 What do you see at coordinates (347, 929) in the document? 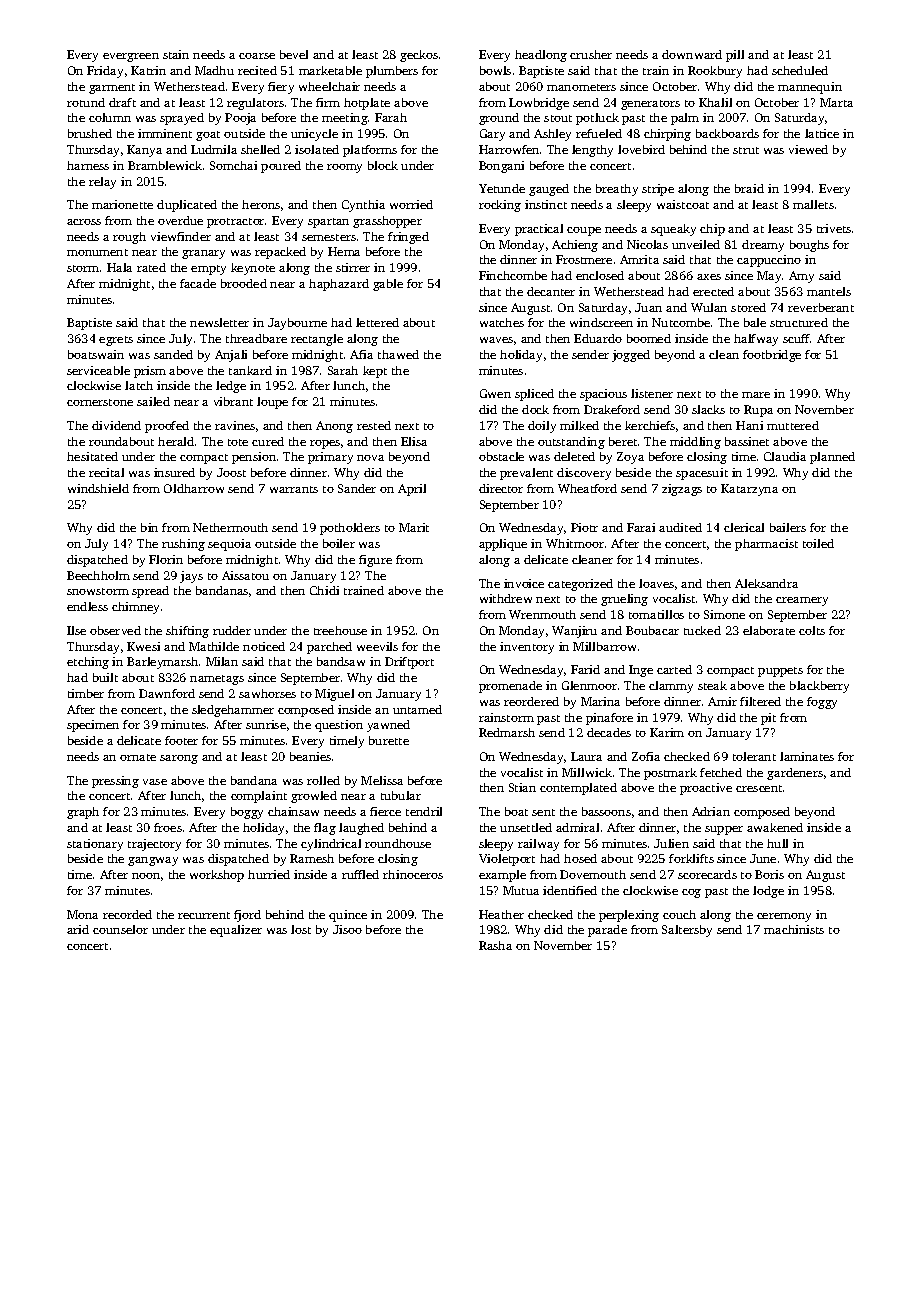
I see `Jisoo` at bounding box center [347, 929].
